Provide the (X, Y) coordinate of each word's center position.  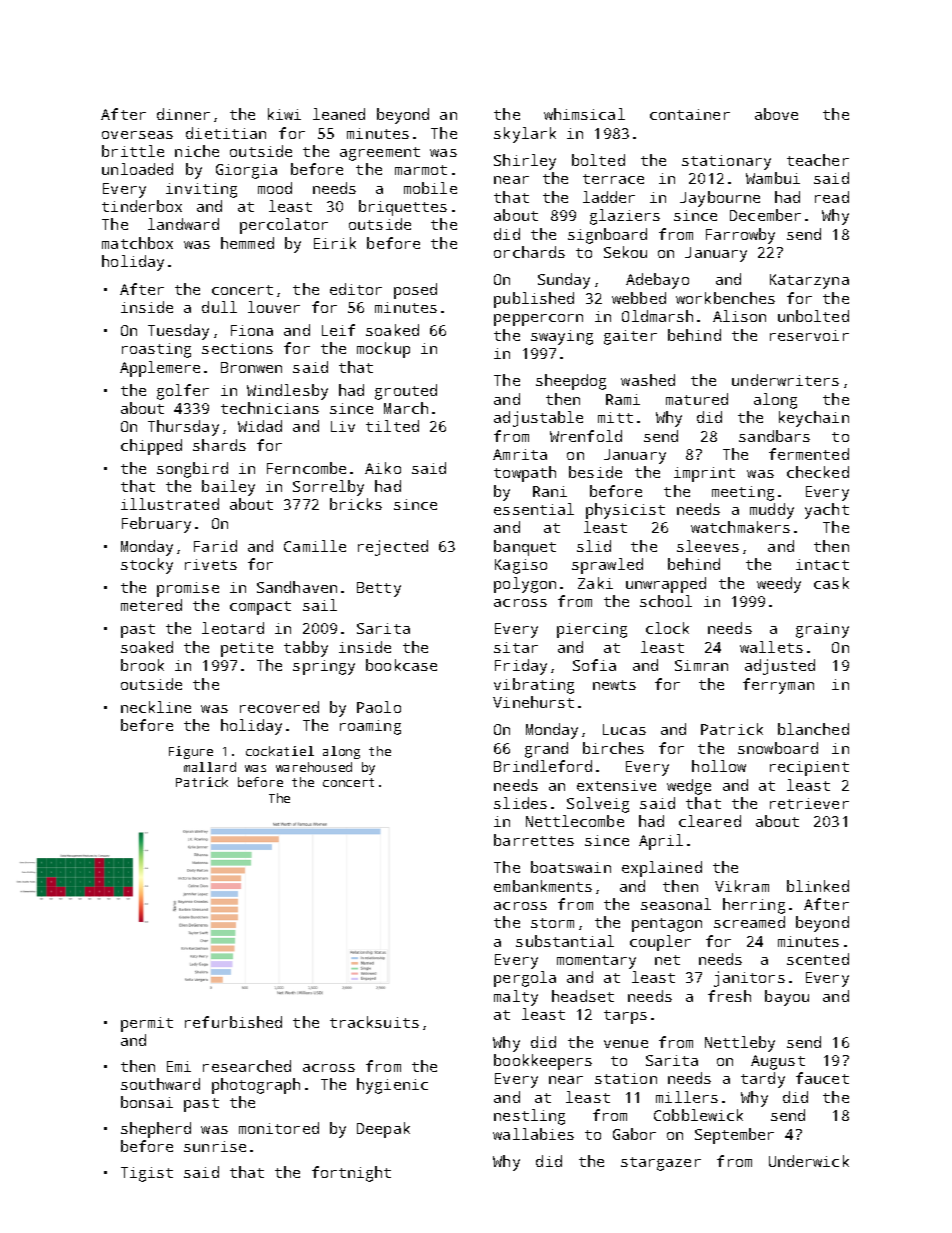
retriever (809, 803)
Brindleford (543, 766)
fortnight (351, 1174)
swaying (562, 337)
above (776, 114)
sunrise (215, 1146)
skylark (525, 135)
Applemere (160, 369)
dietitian (226, 133)
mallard (210, 767)
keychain (814, 419)
